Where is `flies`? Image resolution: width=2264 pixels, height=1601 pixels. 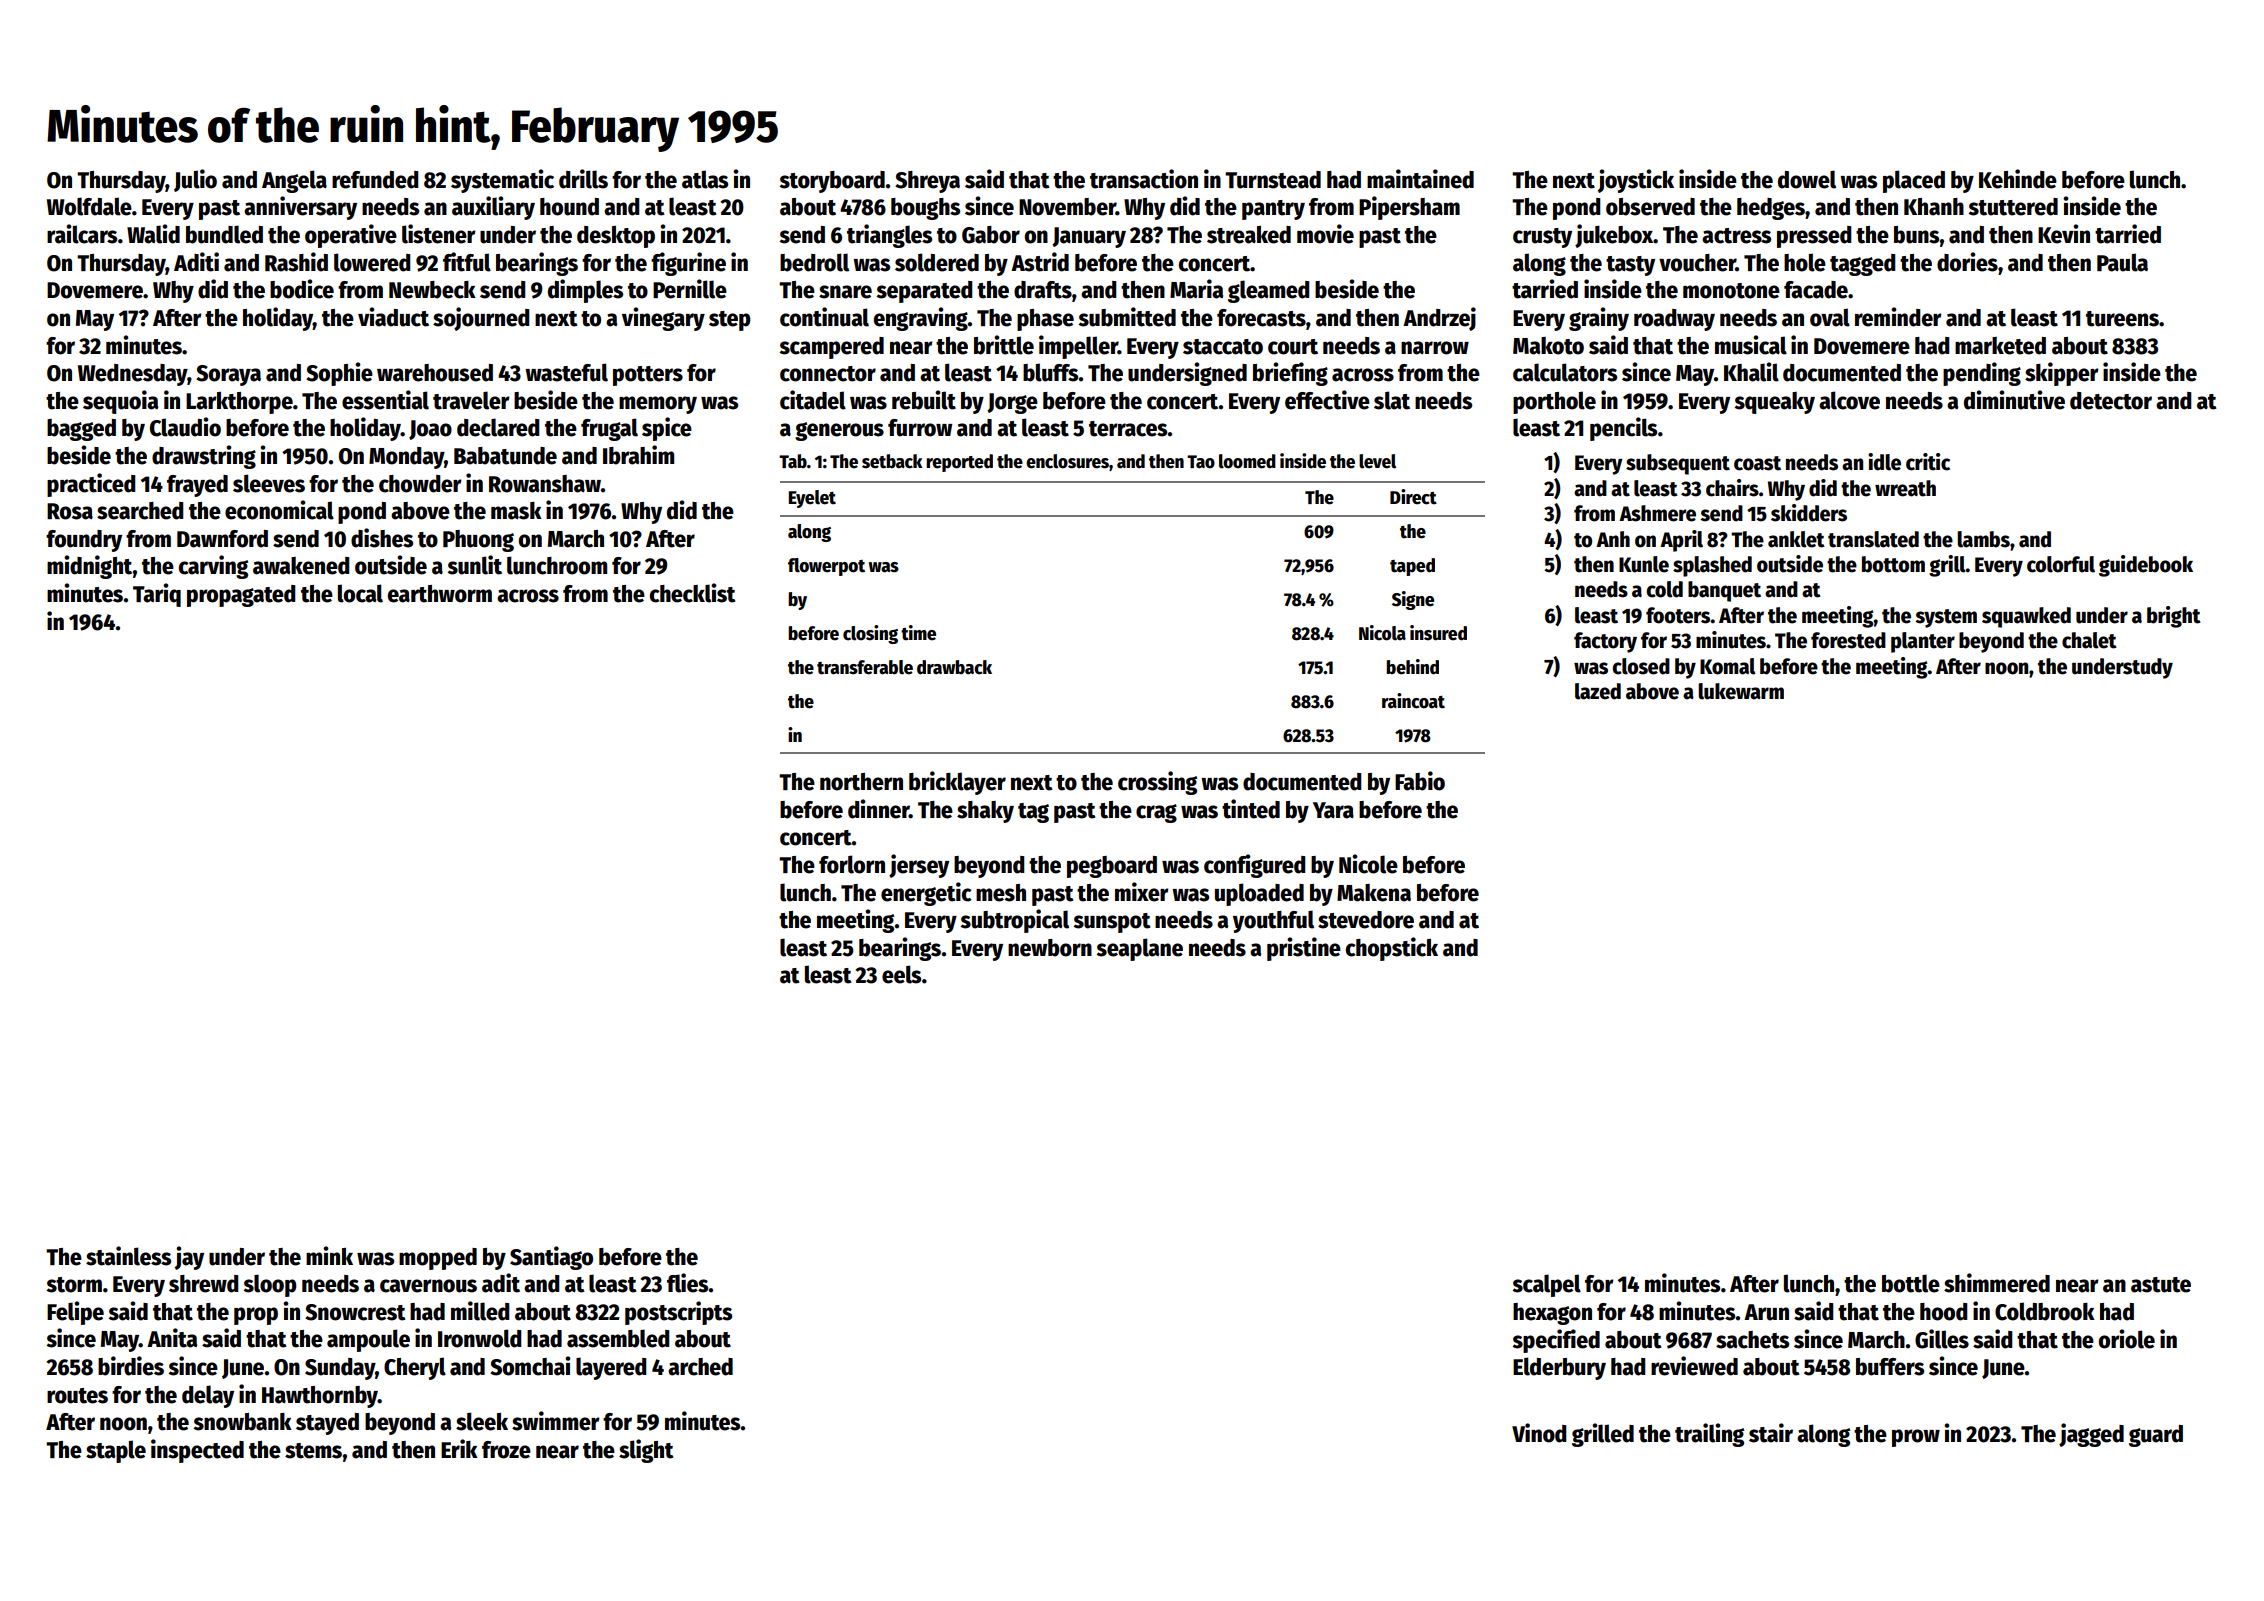 flies is located at coordinates (688, 1283).
